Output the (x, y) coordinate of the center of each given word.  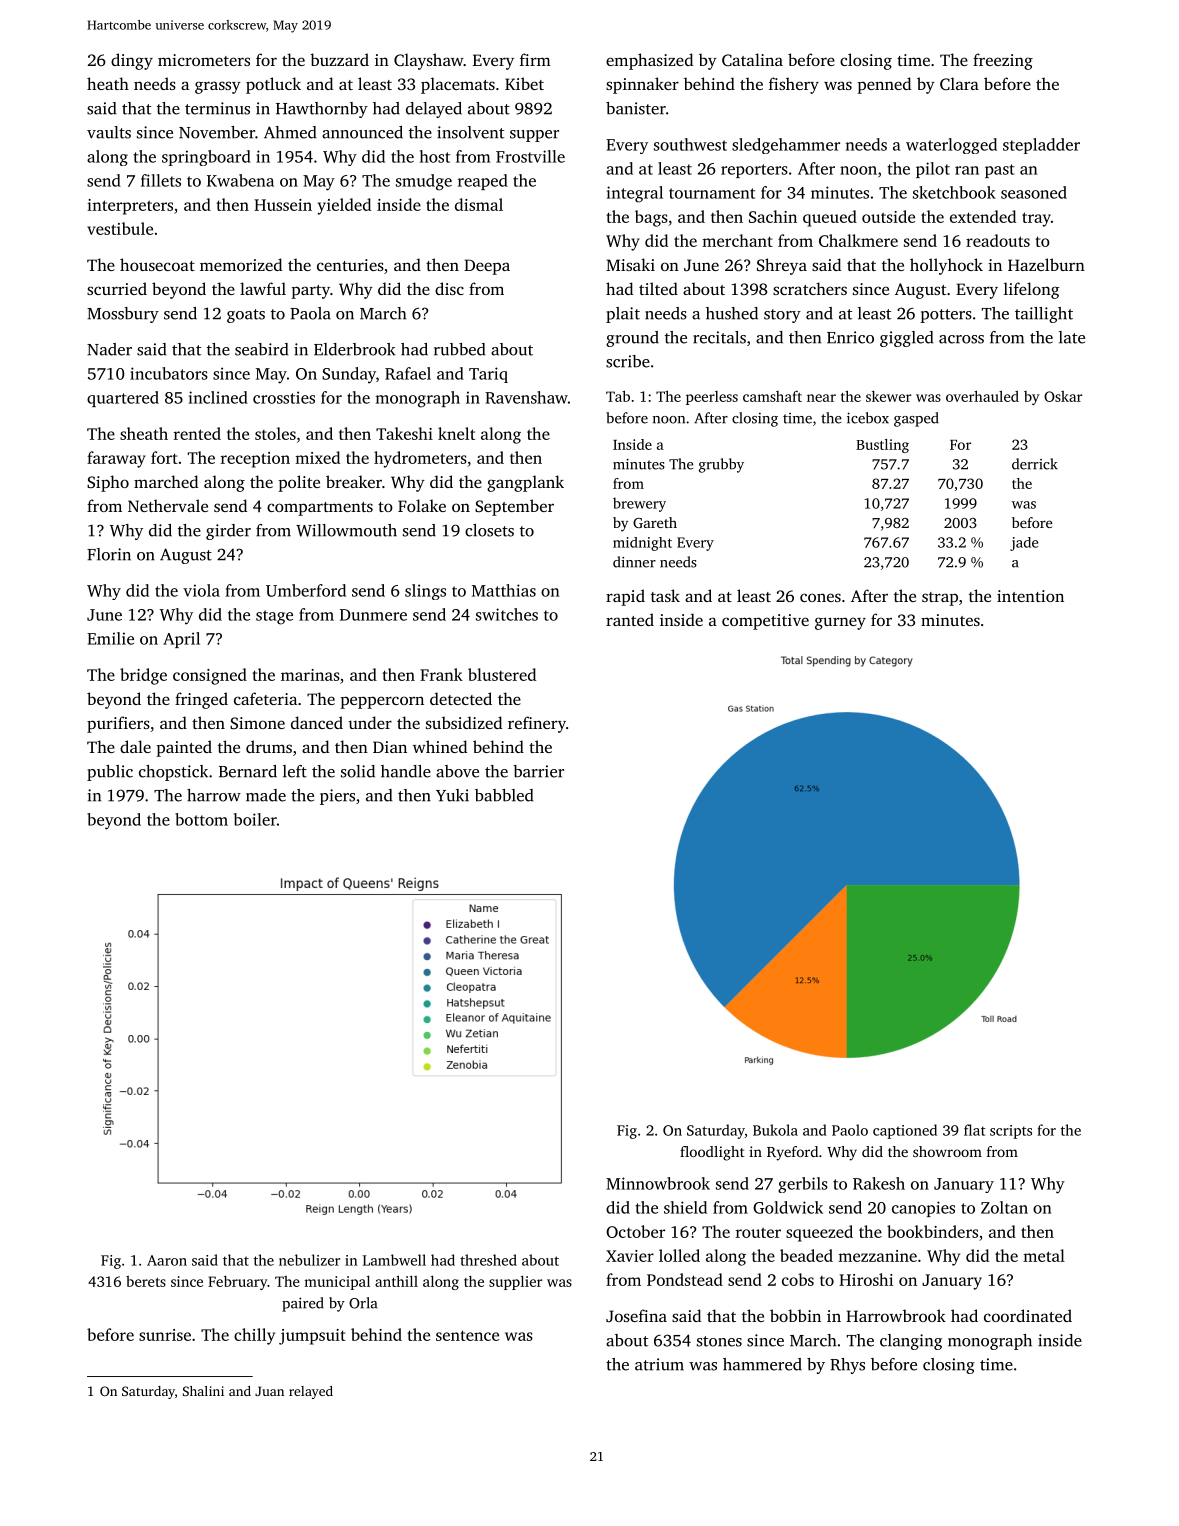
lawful (263, 288)
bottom (201, 819)
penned (884, 85)
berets (146, 1281)
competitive (765, 622)
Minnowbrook (658, 1183)
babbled (504, 795)
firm (535, 59)
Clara (959, 83)
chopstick (173, 773)
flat (975, 1130)
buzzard (339, 59)
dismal (479, 204)
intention (1030, 596)
